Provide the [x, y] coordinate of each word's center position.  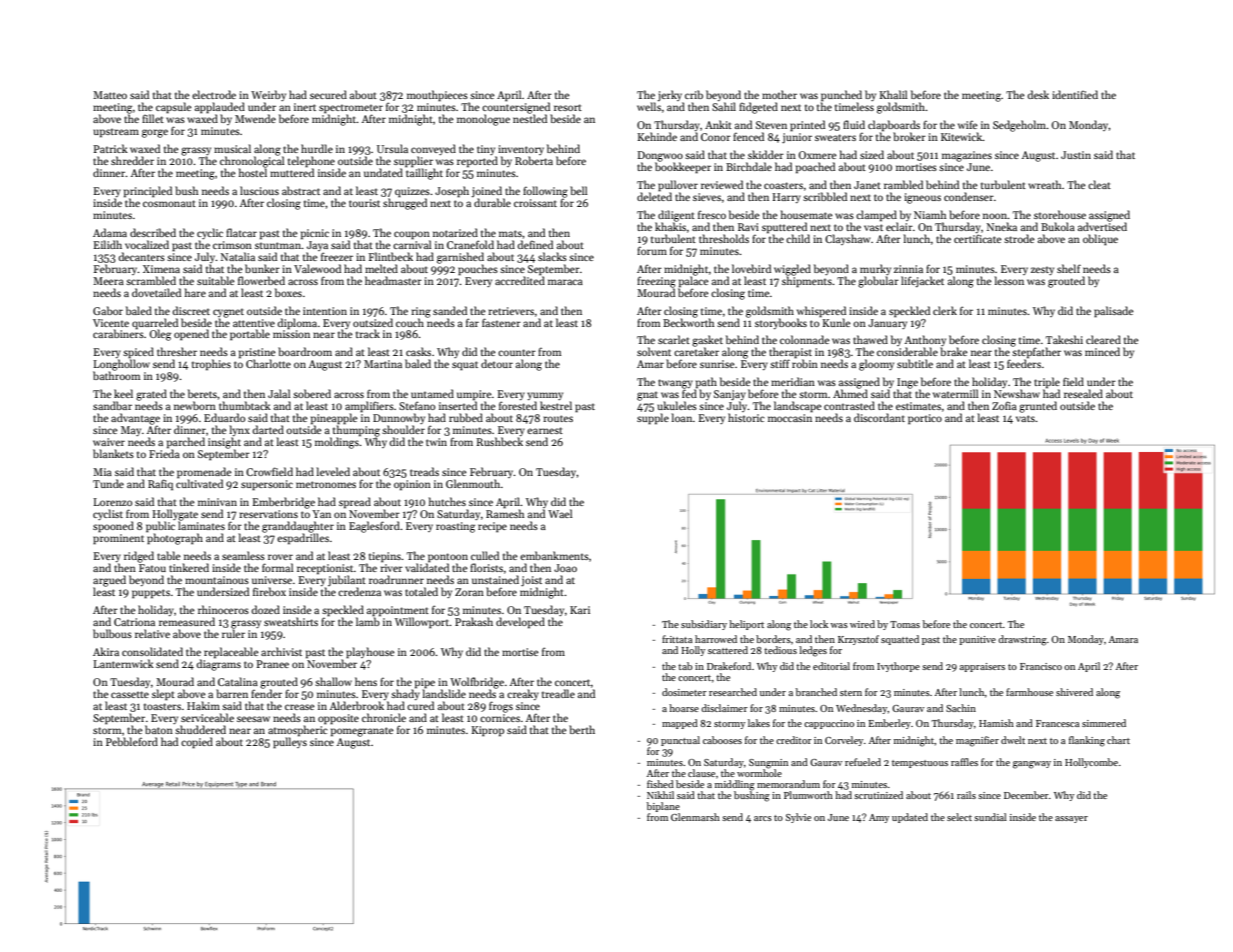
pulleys [290, 743]
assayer [1071, 819]
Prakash [474, 621]
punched [841, 95]
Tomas [905, 624]
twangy [675, 384]
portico [925, 419]
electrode [214, 94]
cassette [130, 694]
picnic [315, 234]
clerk [945, 310]
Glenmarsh [695, 817]
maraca [565, 282]
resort [568, 107]
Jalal [279, 393]
